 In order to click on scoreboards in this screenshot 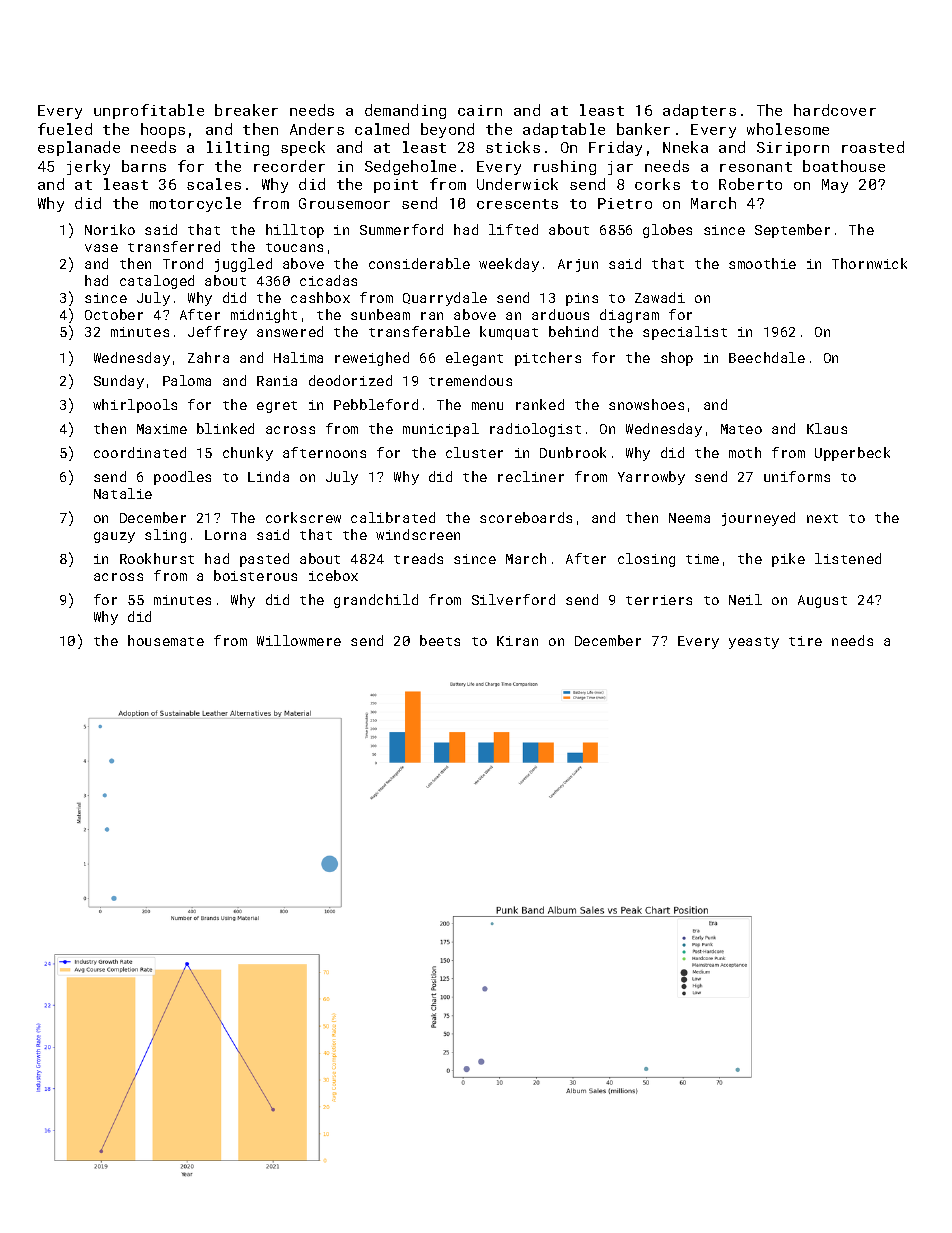, I will do `click(526, 517)`.
